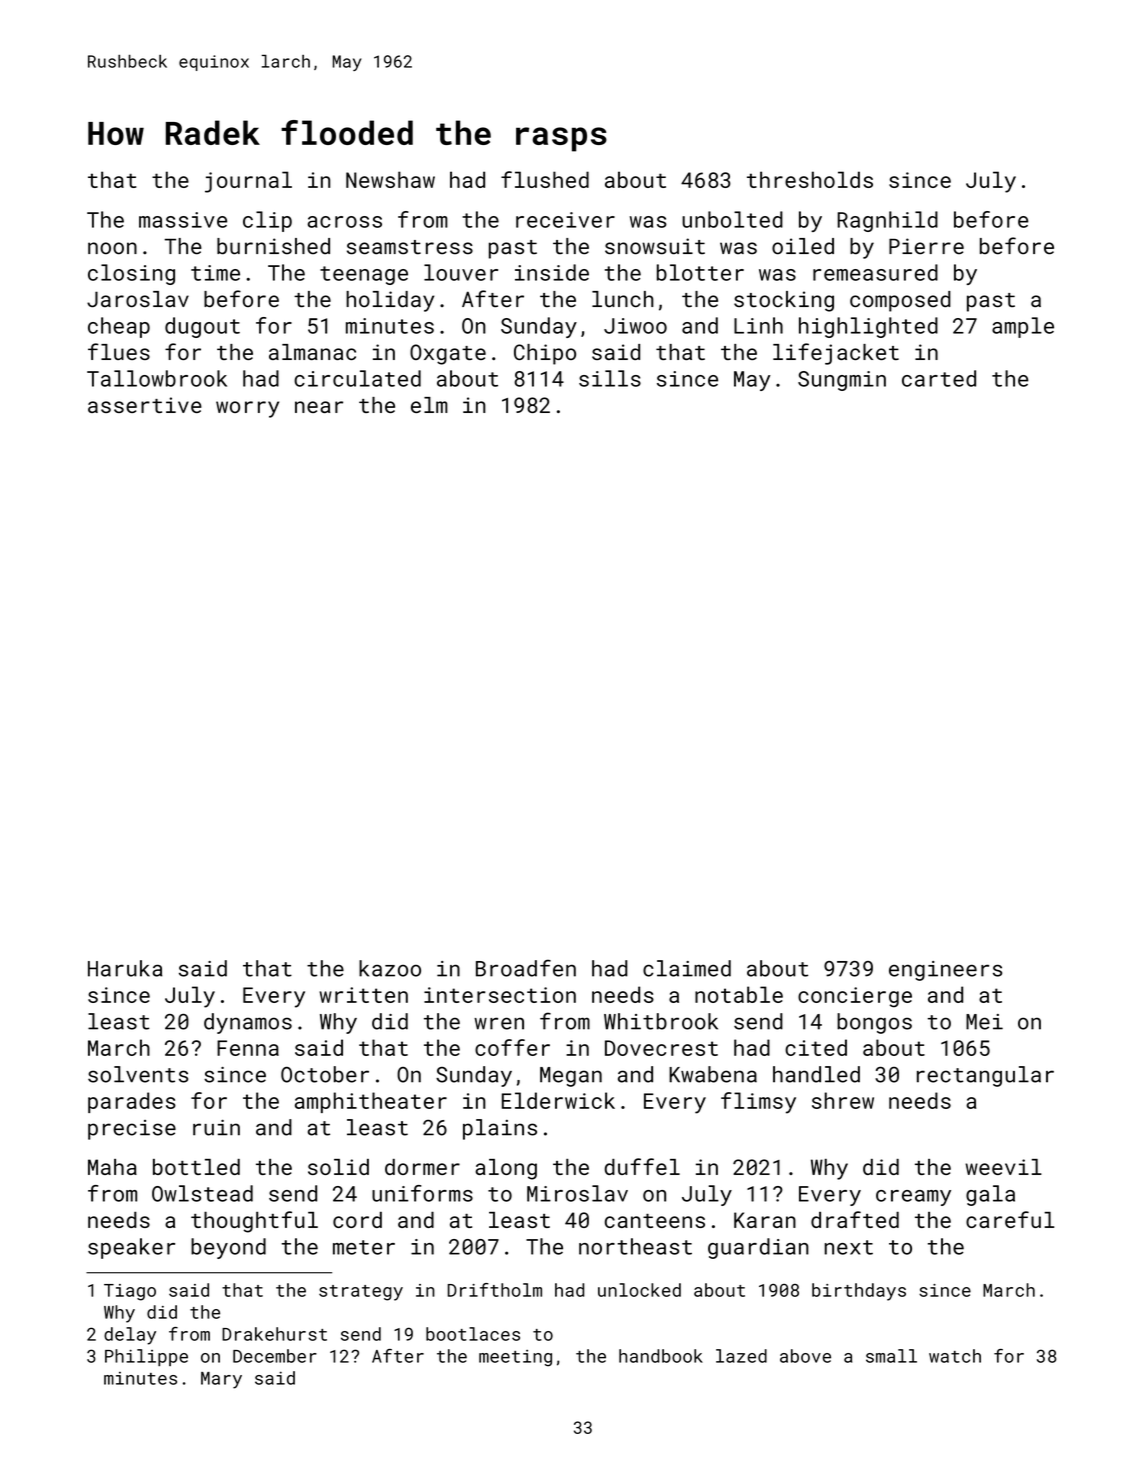 The width and height of the document is (1146, 1483). What do you see at coordinates (687, 968) in the document?
I see `claimed` at bounding box center [687, 968].
